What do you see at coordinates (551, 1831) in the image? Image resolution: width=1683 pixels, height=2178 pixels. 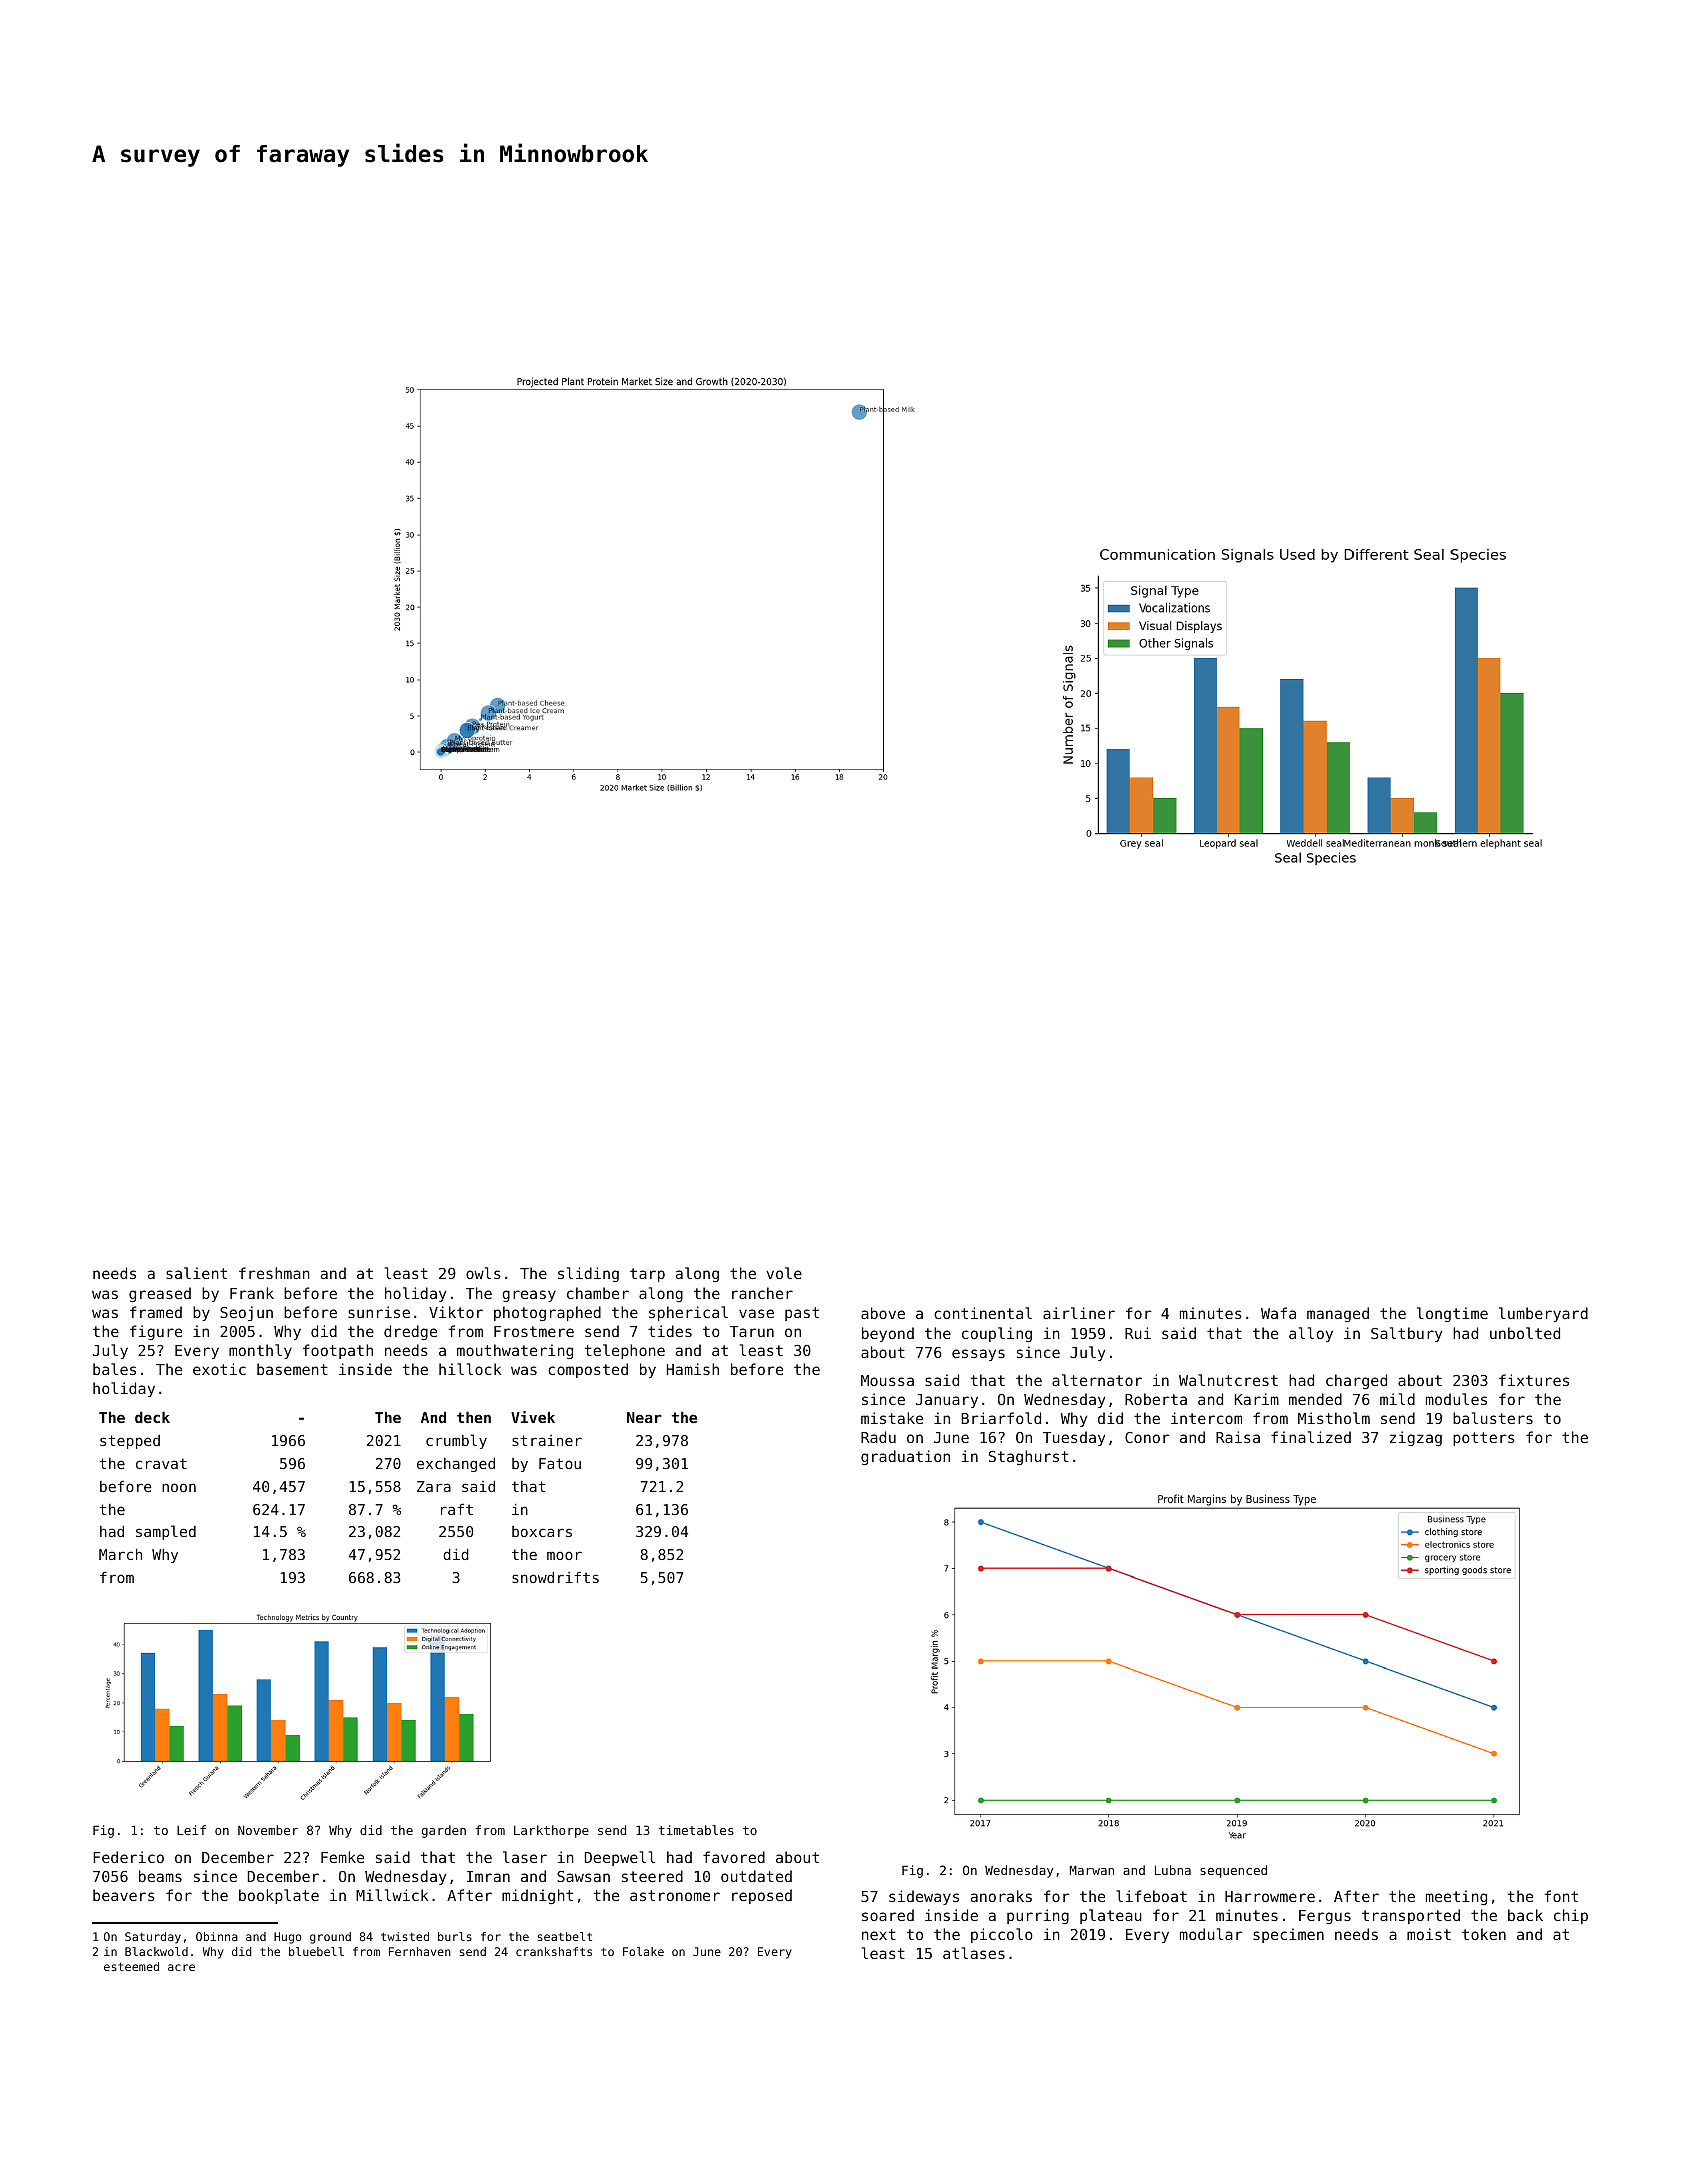 I see `Larkthorpe` at bounding box center [551, 1831].
